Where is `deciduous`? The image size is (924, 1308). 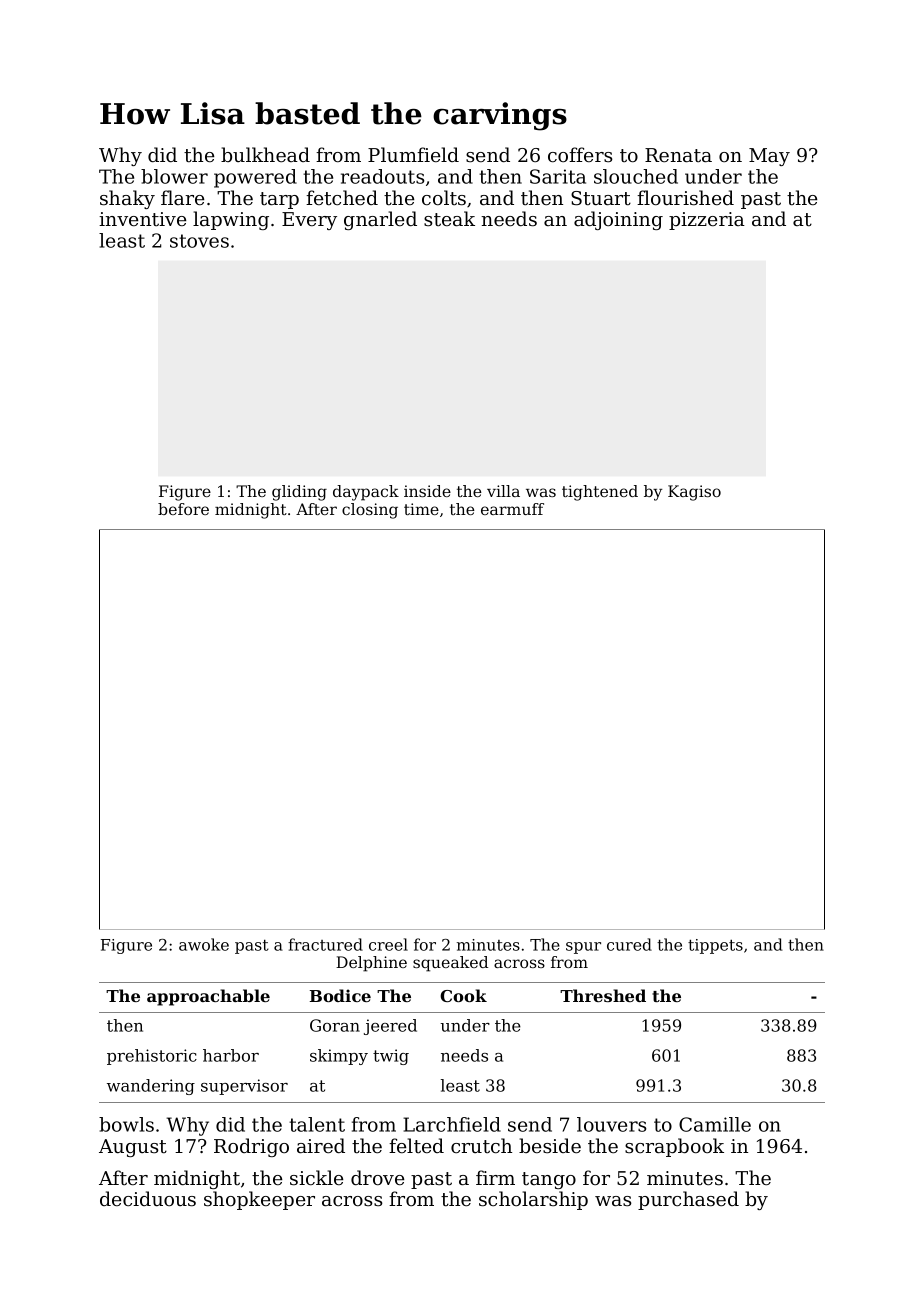 deciduous is located at coordinates (148, 1199).
